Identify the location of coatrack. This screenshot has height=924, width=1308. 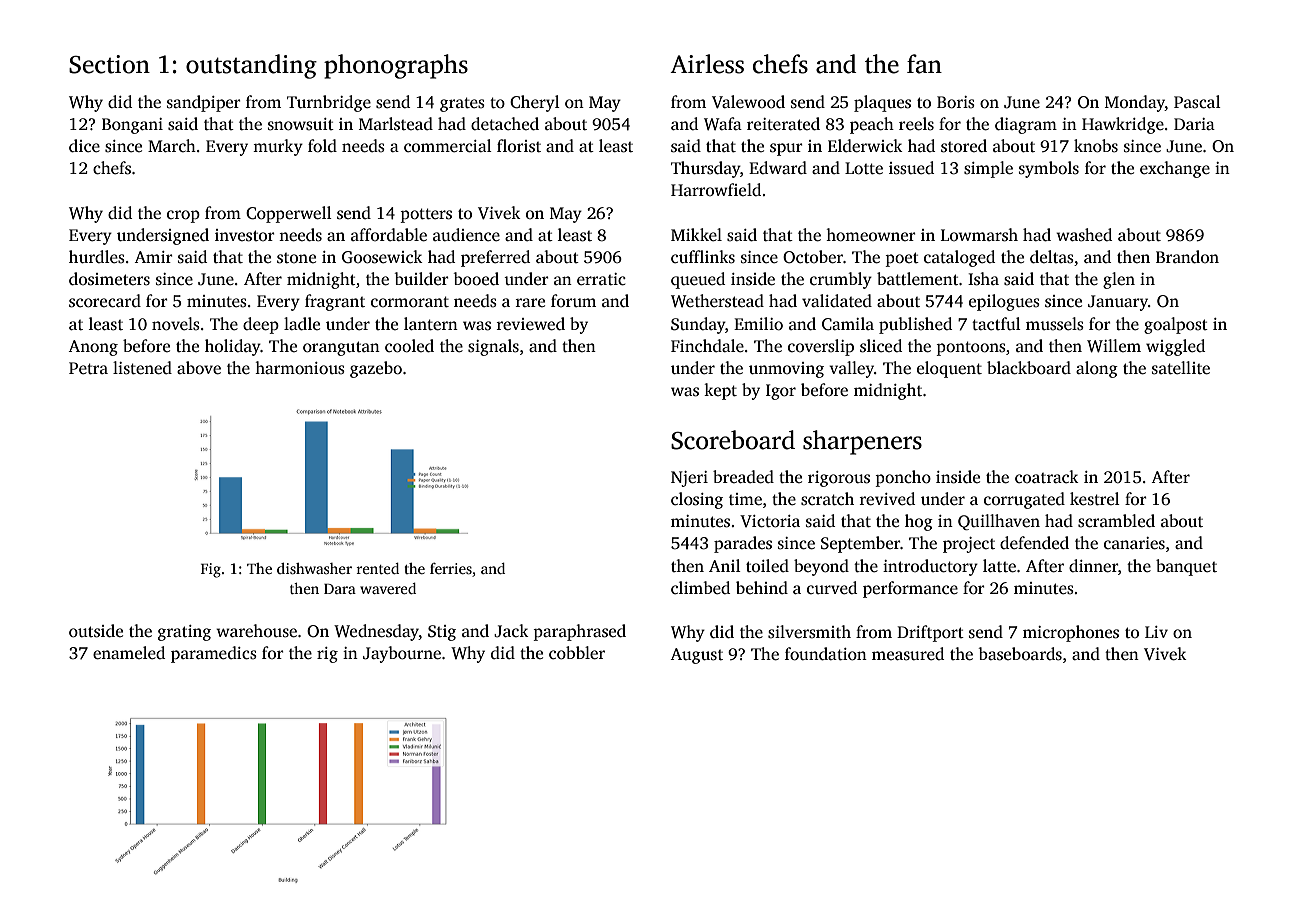
(1047, 477).
